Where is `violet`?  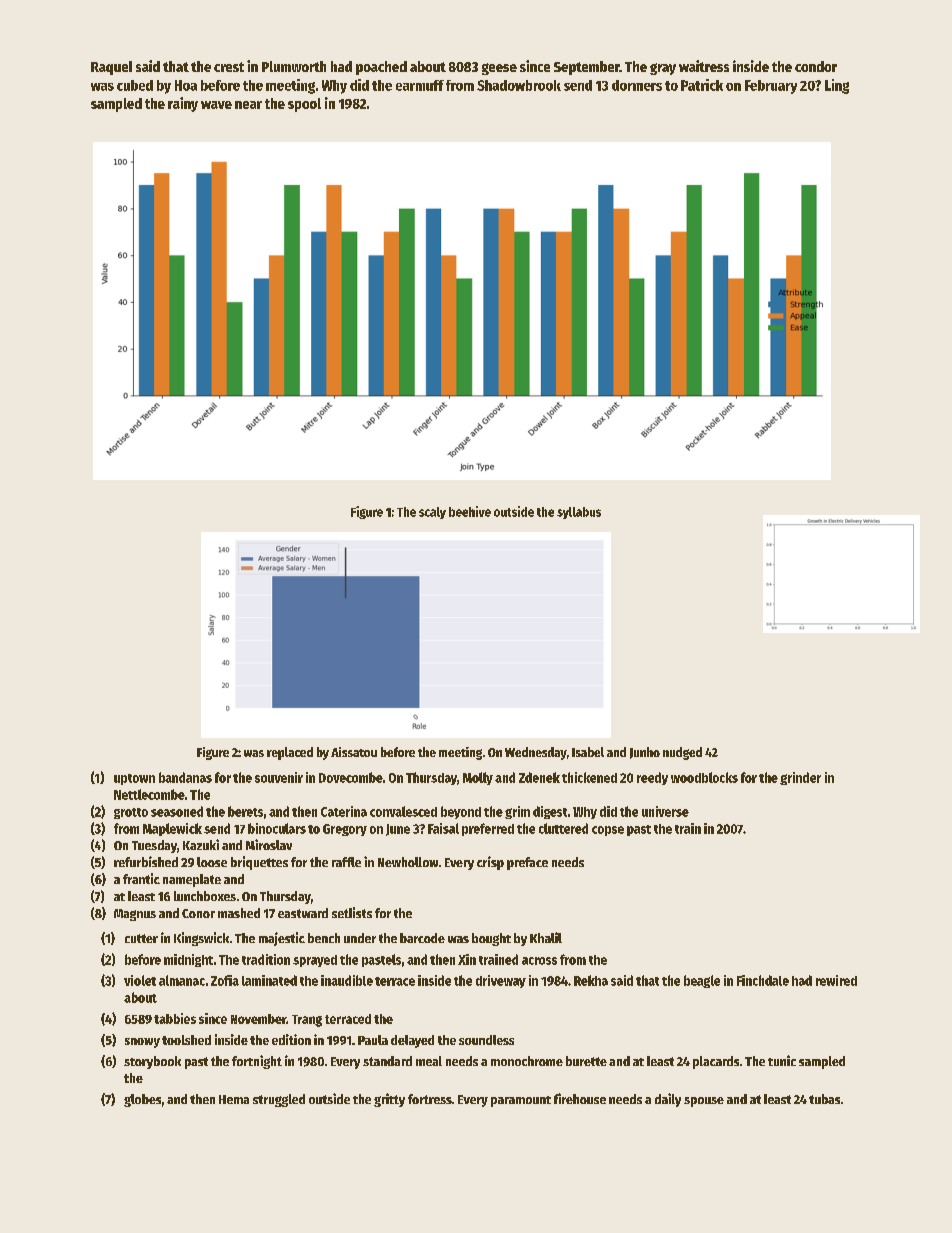
violet is located at coordinates (140, 980).
